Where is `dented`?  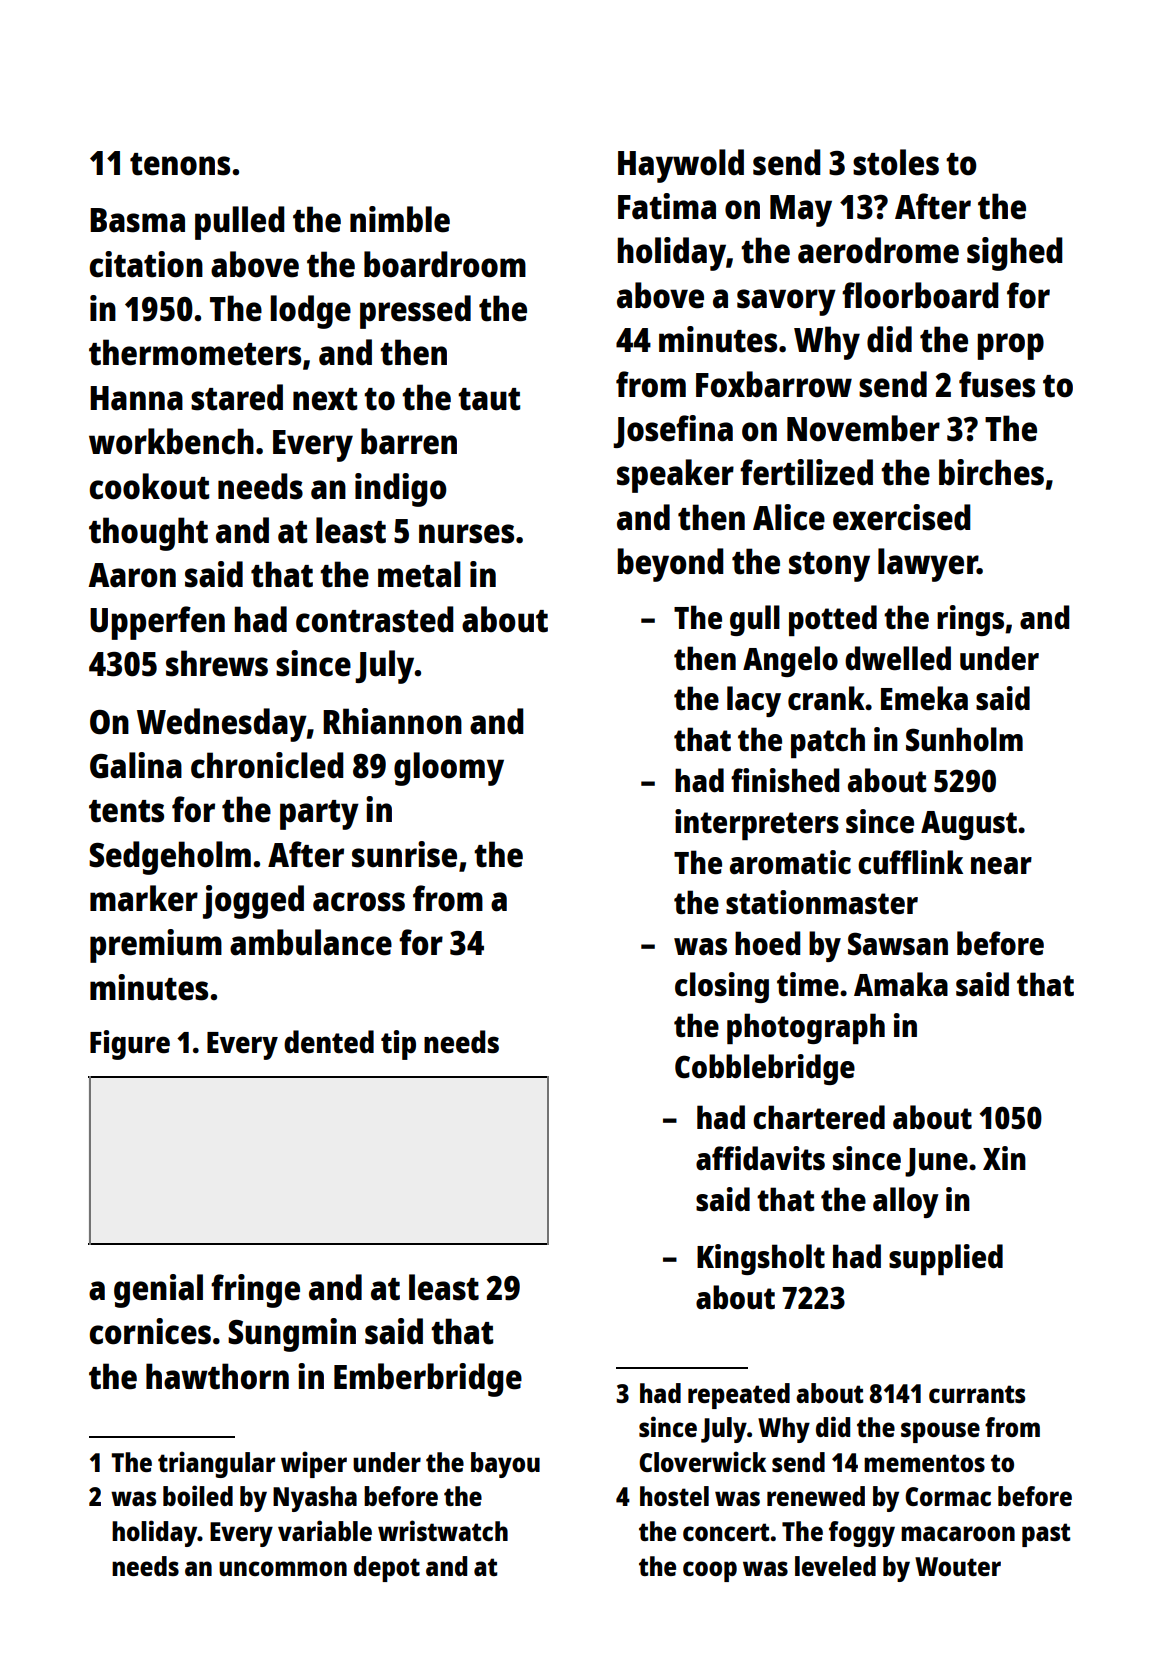
dented is located at coordinates (329, 1042).
